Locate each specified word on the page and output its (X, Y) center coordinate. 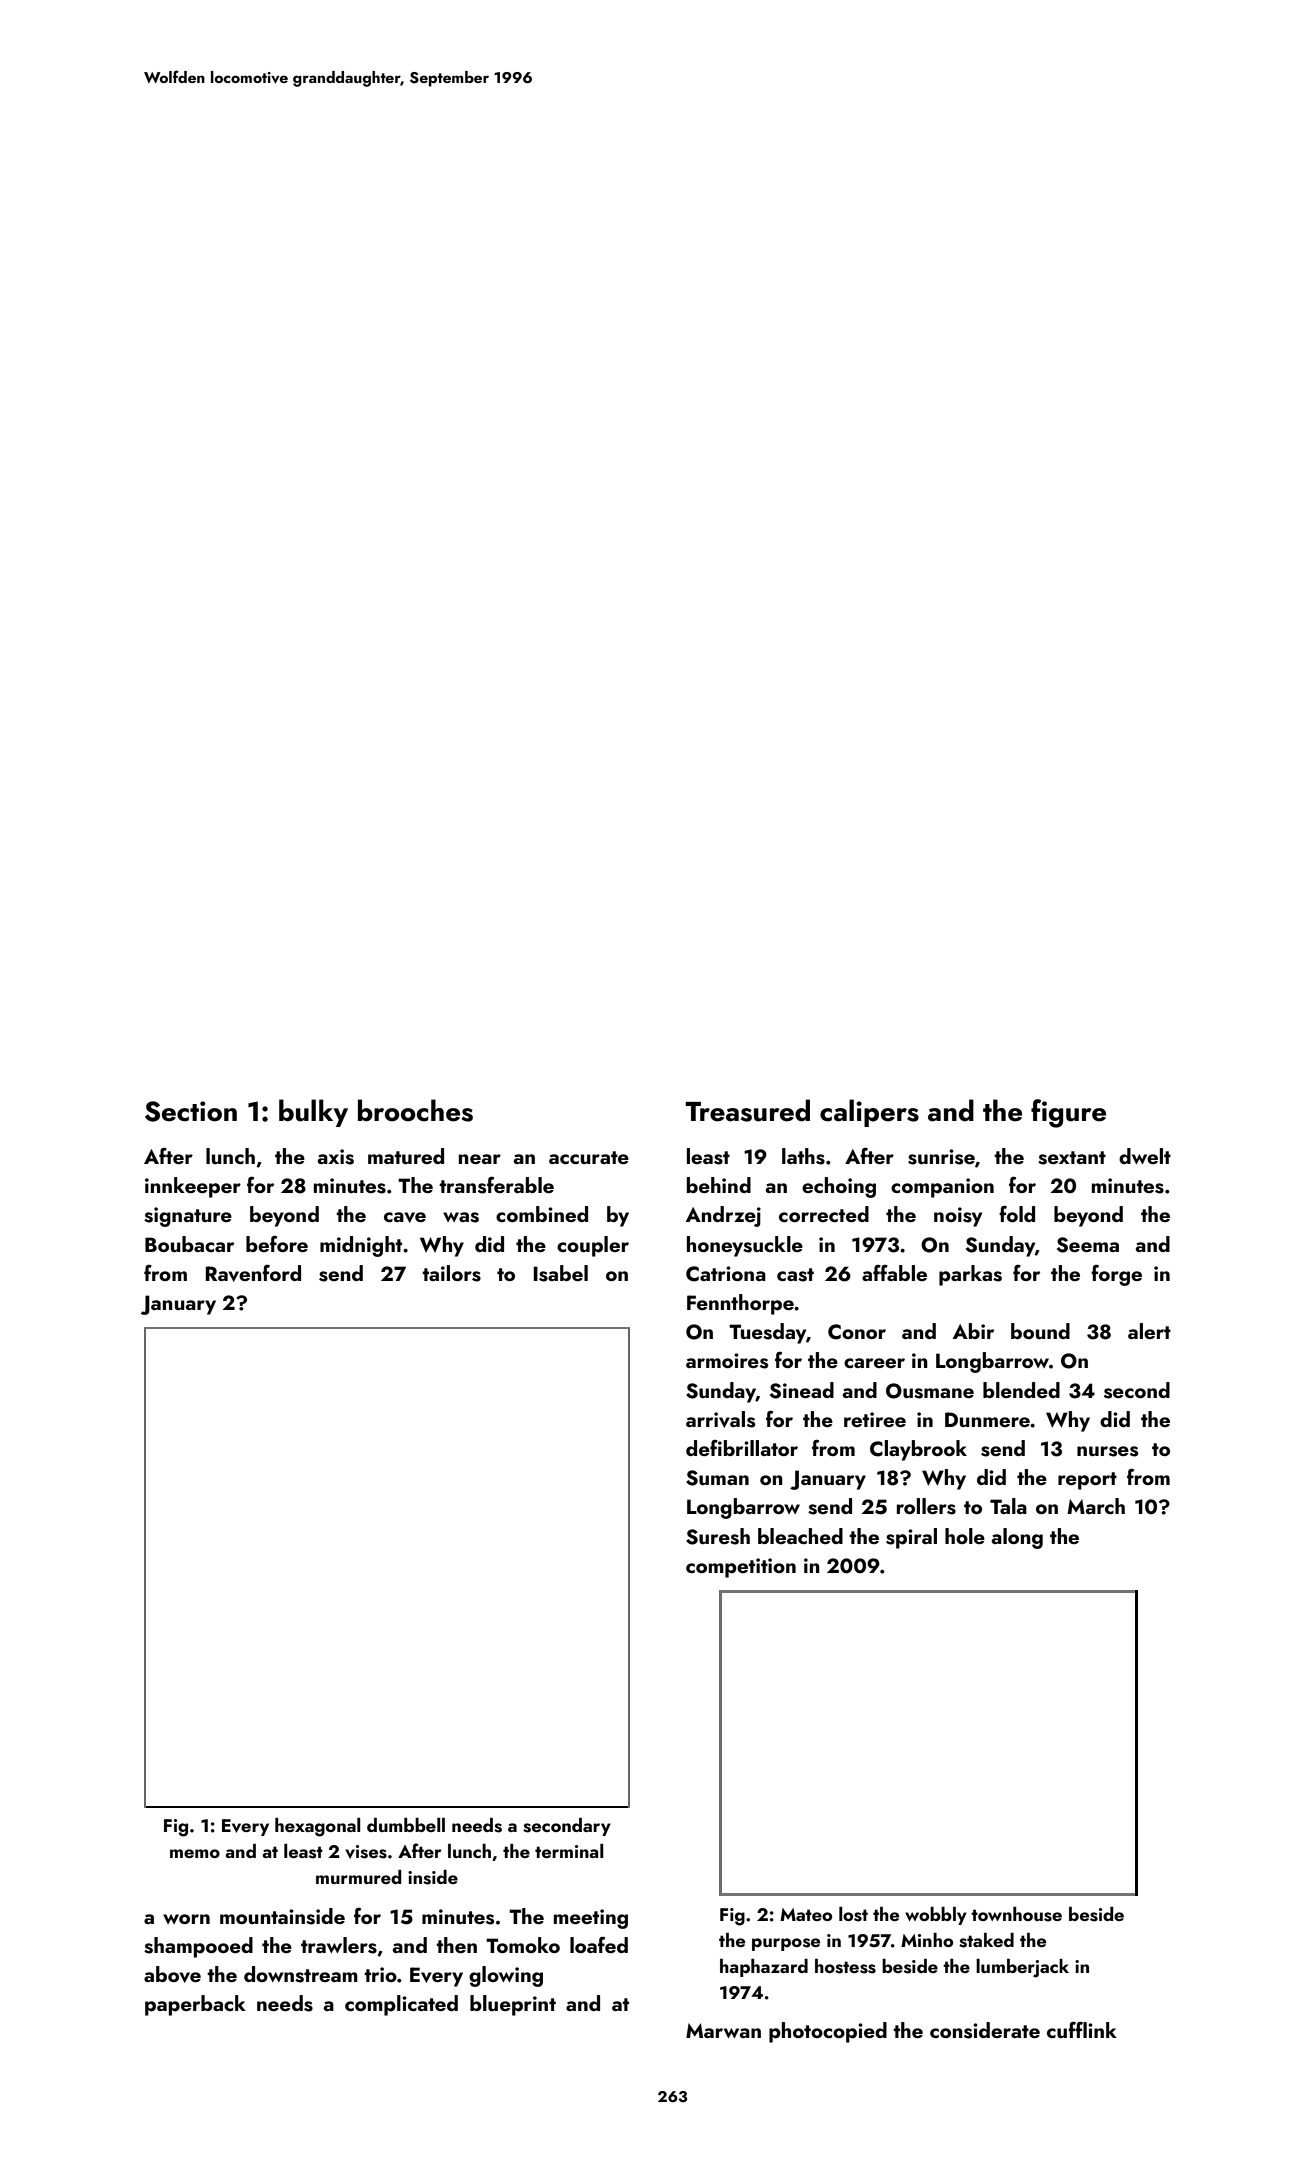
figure (1068, 1113)
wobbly (936, 1916)
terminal (569, 1851)
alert (1149, 1331)
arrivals (720, 1419)
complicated (401, 2005)
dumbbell (406, 1825)
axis (336, 1157)
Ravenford (253, 1273)
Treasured (747, 1110)
